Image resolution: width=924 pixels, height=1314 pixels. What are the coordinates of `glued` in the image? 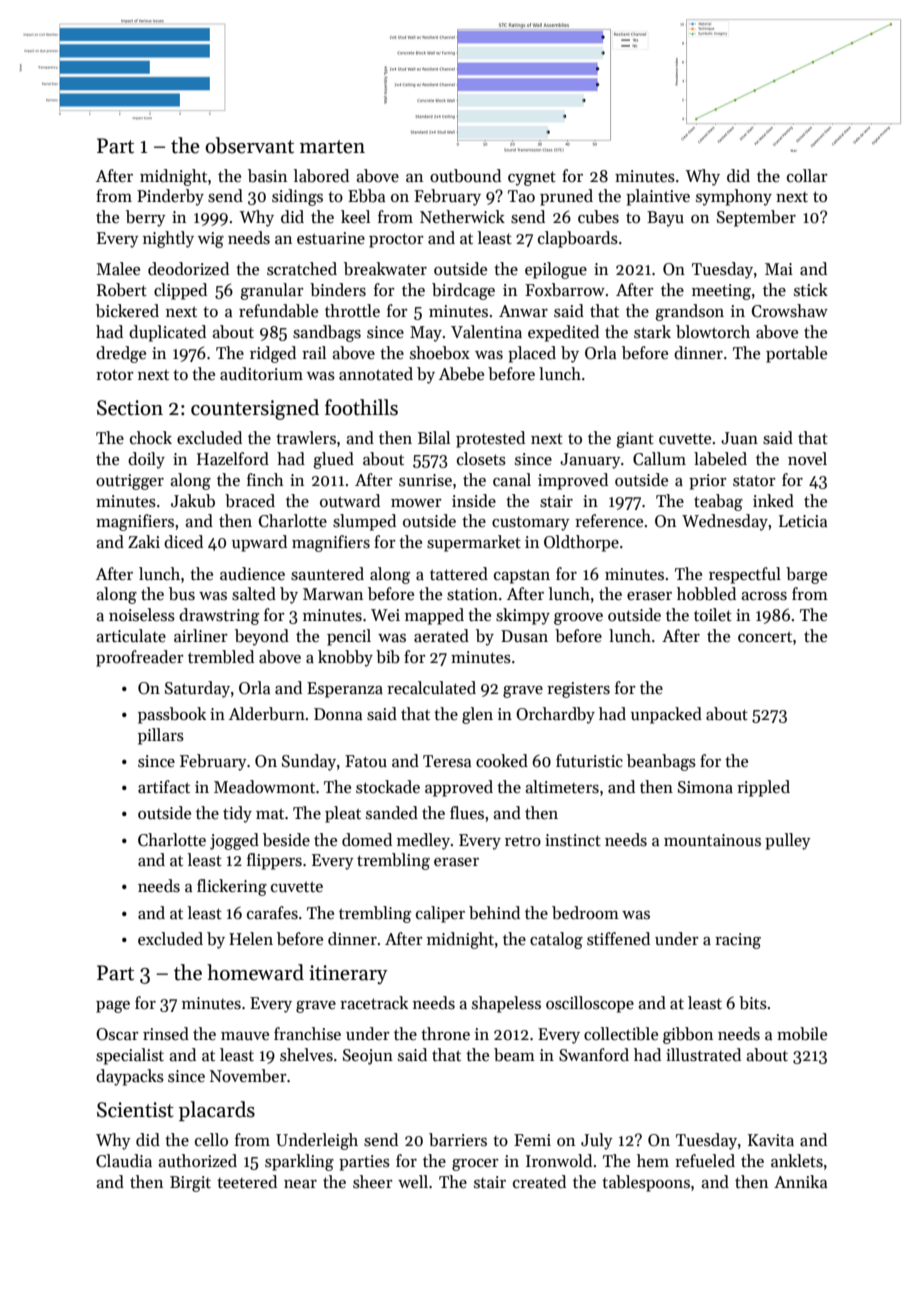 It's located at (333, 460).
